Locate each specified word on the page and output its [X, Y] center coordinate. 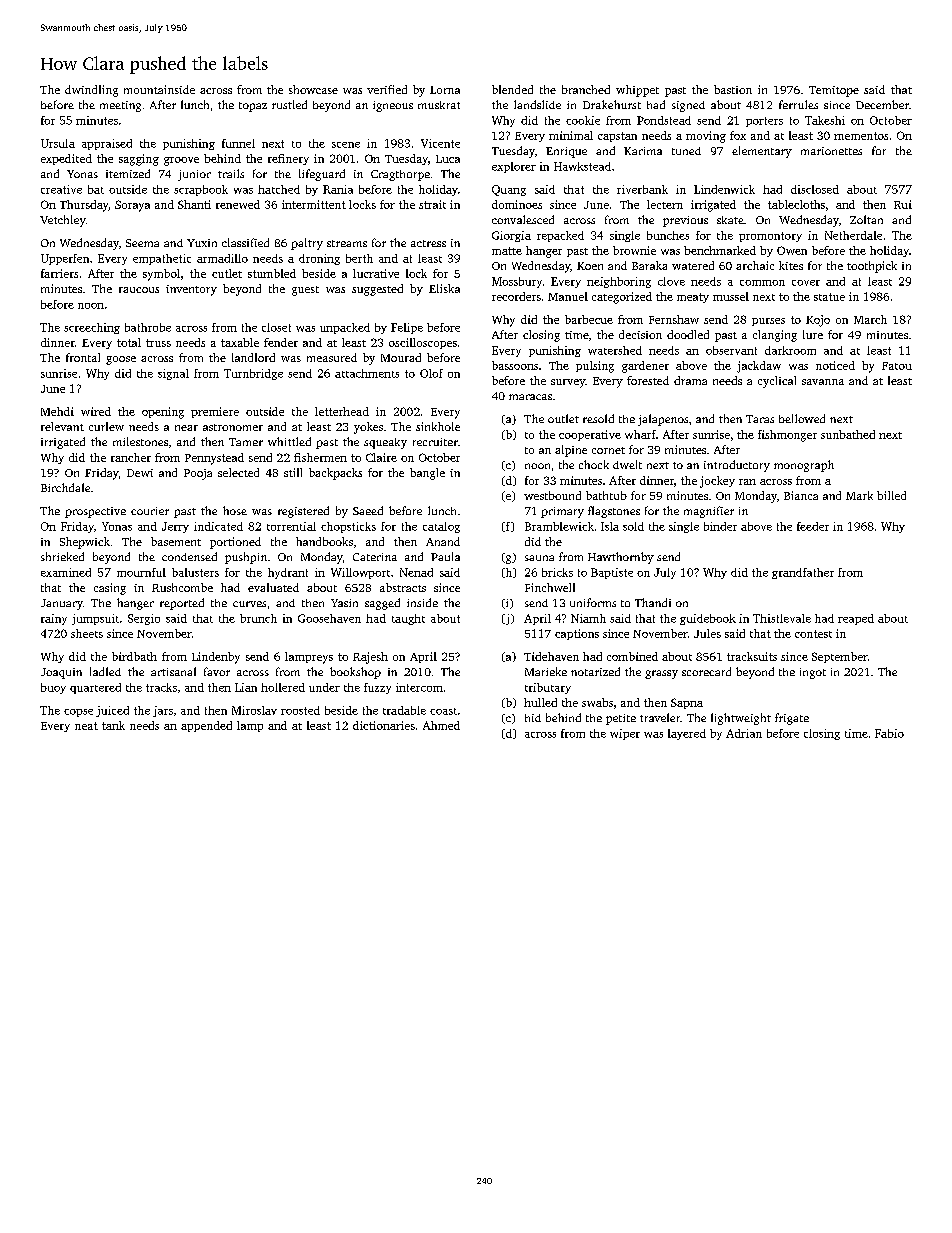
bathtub [606, 495]
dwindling [91, 91]
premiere [215, 412]
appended [206, 726]
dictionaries [384, 725]
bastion [733, 89]
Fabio [889, 733]
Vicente [440, 143]
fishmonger [787, 436]
